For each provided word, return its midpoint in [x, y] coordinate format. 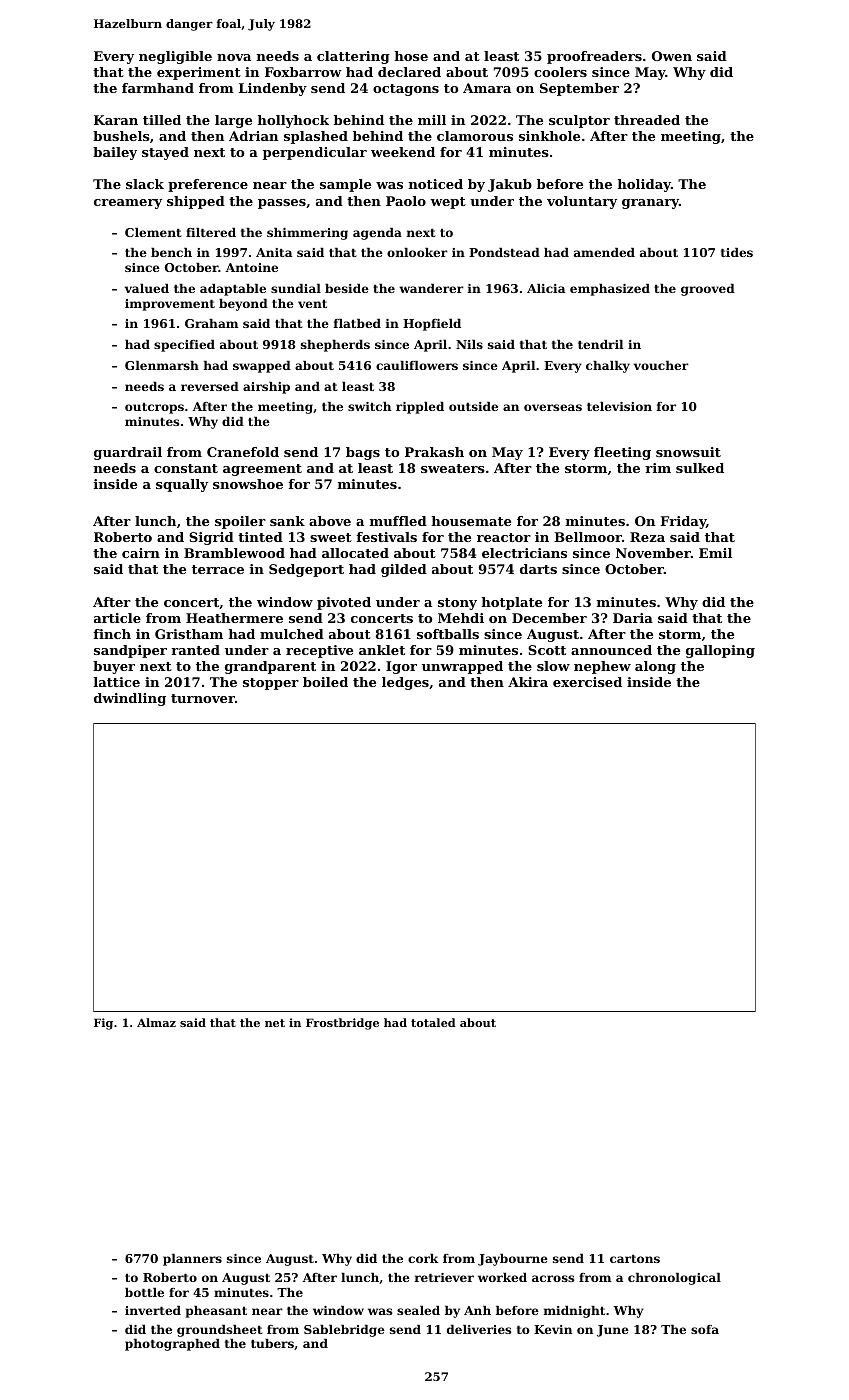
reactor [504, 537]
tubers [272, 1343]
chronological [674, 1279]
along [655, 667]
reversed [210, 386]
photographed [172, 1345]
